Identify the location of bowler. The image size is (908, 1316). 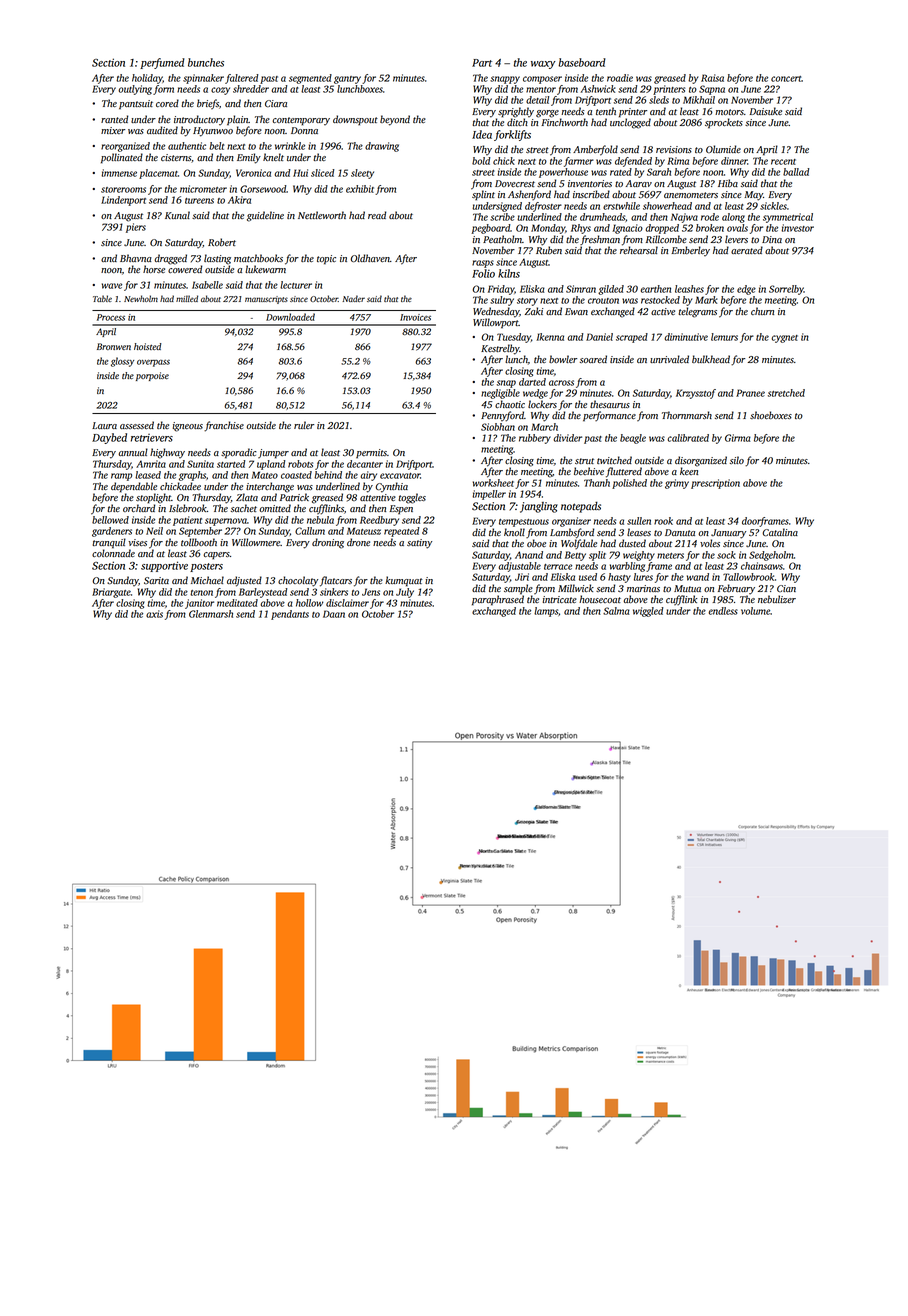
(563, 359).
